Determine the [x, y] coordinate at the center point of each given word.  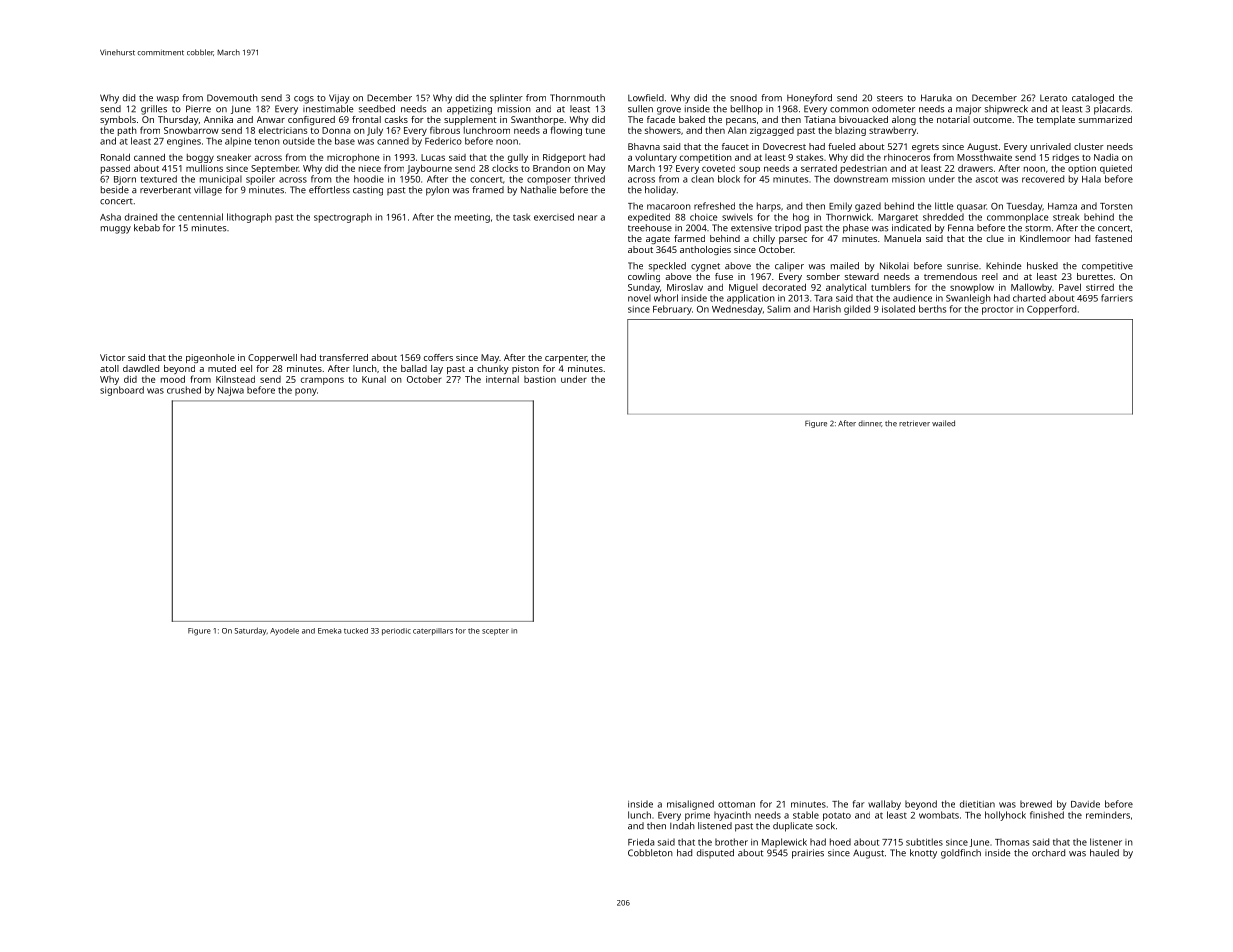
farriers [1117, 298]
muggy [116, 230]
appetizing [469, 110]
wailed [943, 423]
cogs [304, 100]
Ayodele [284, 631]
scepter [495, 631]
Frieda [641, 842]
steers [890, 98]
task [521, 217]
